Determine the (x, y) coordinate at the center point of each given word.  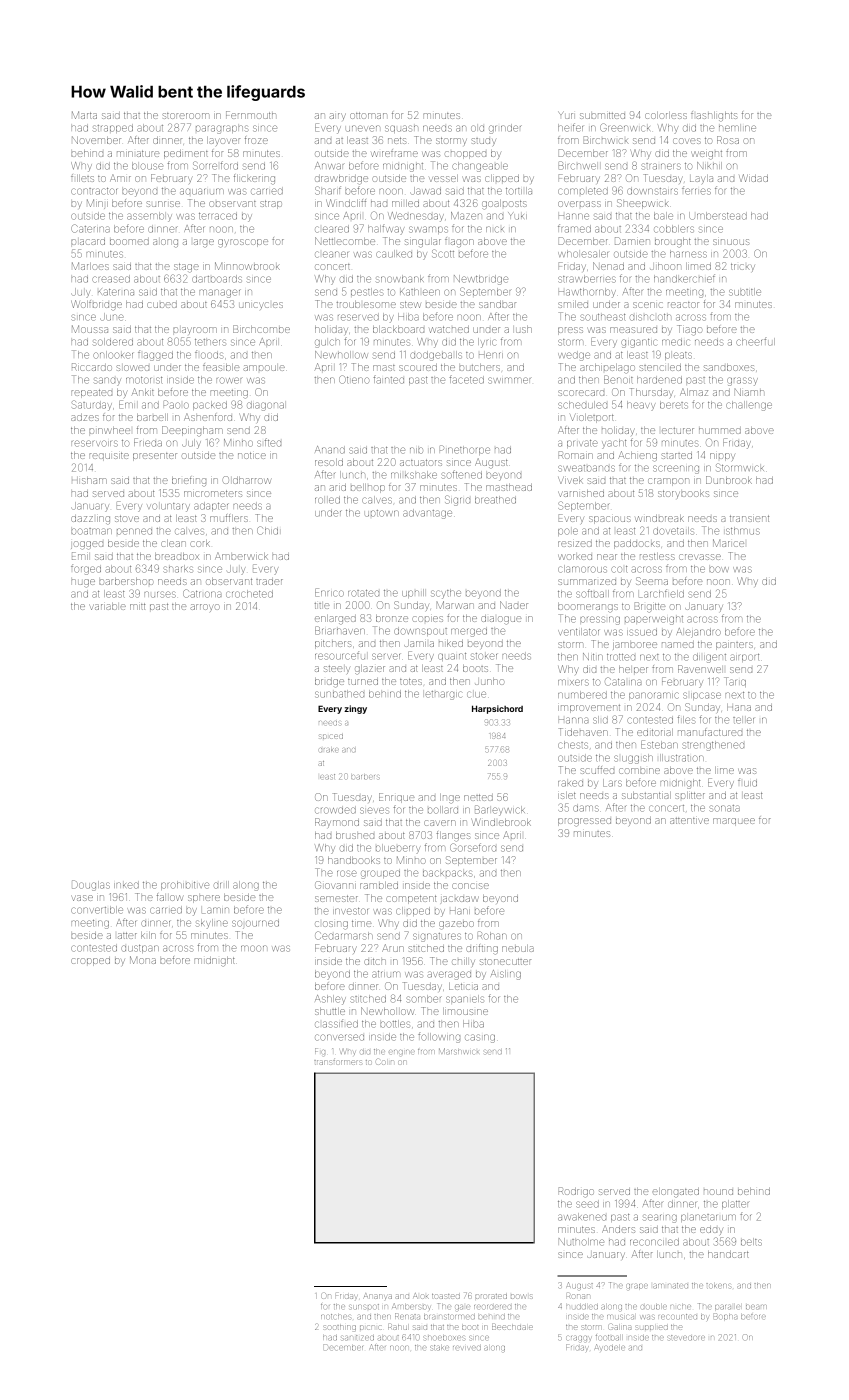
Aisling (506, 975)
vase (82, 898)
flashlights (714, 116)
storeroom (186, 116)
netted (478, 797)
